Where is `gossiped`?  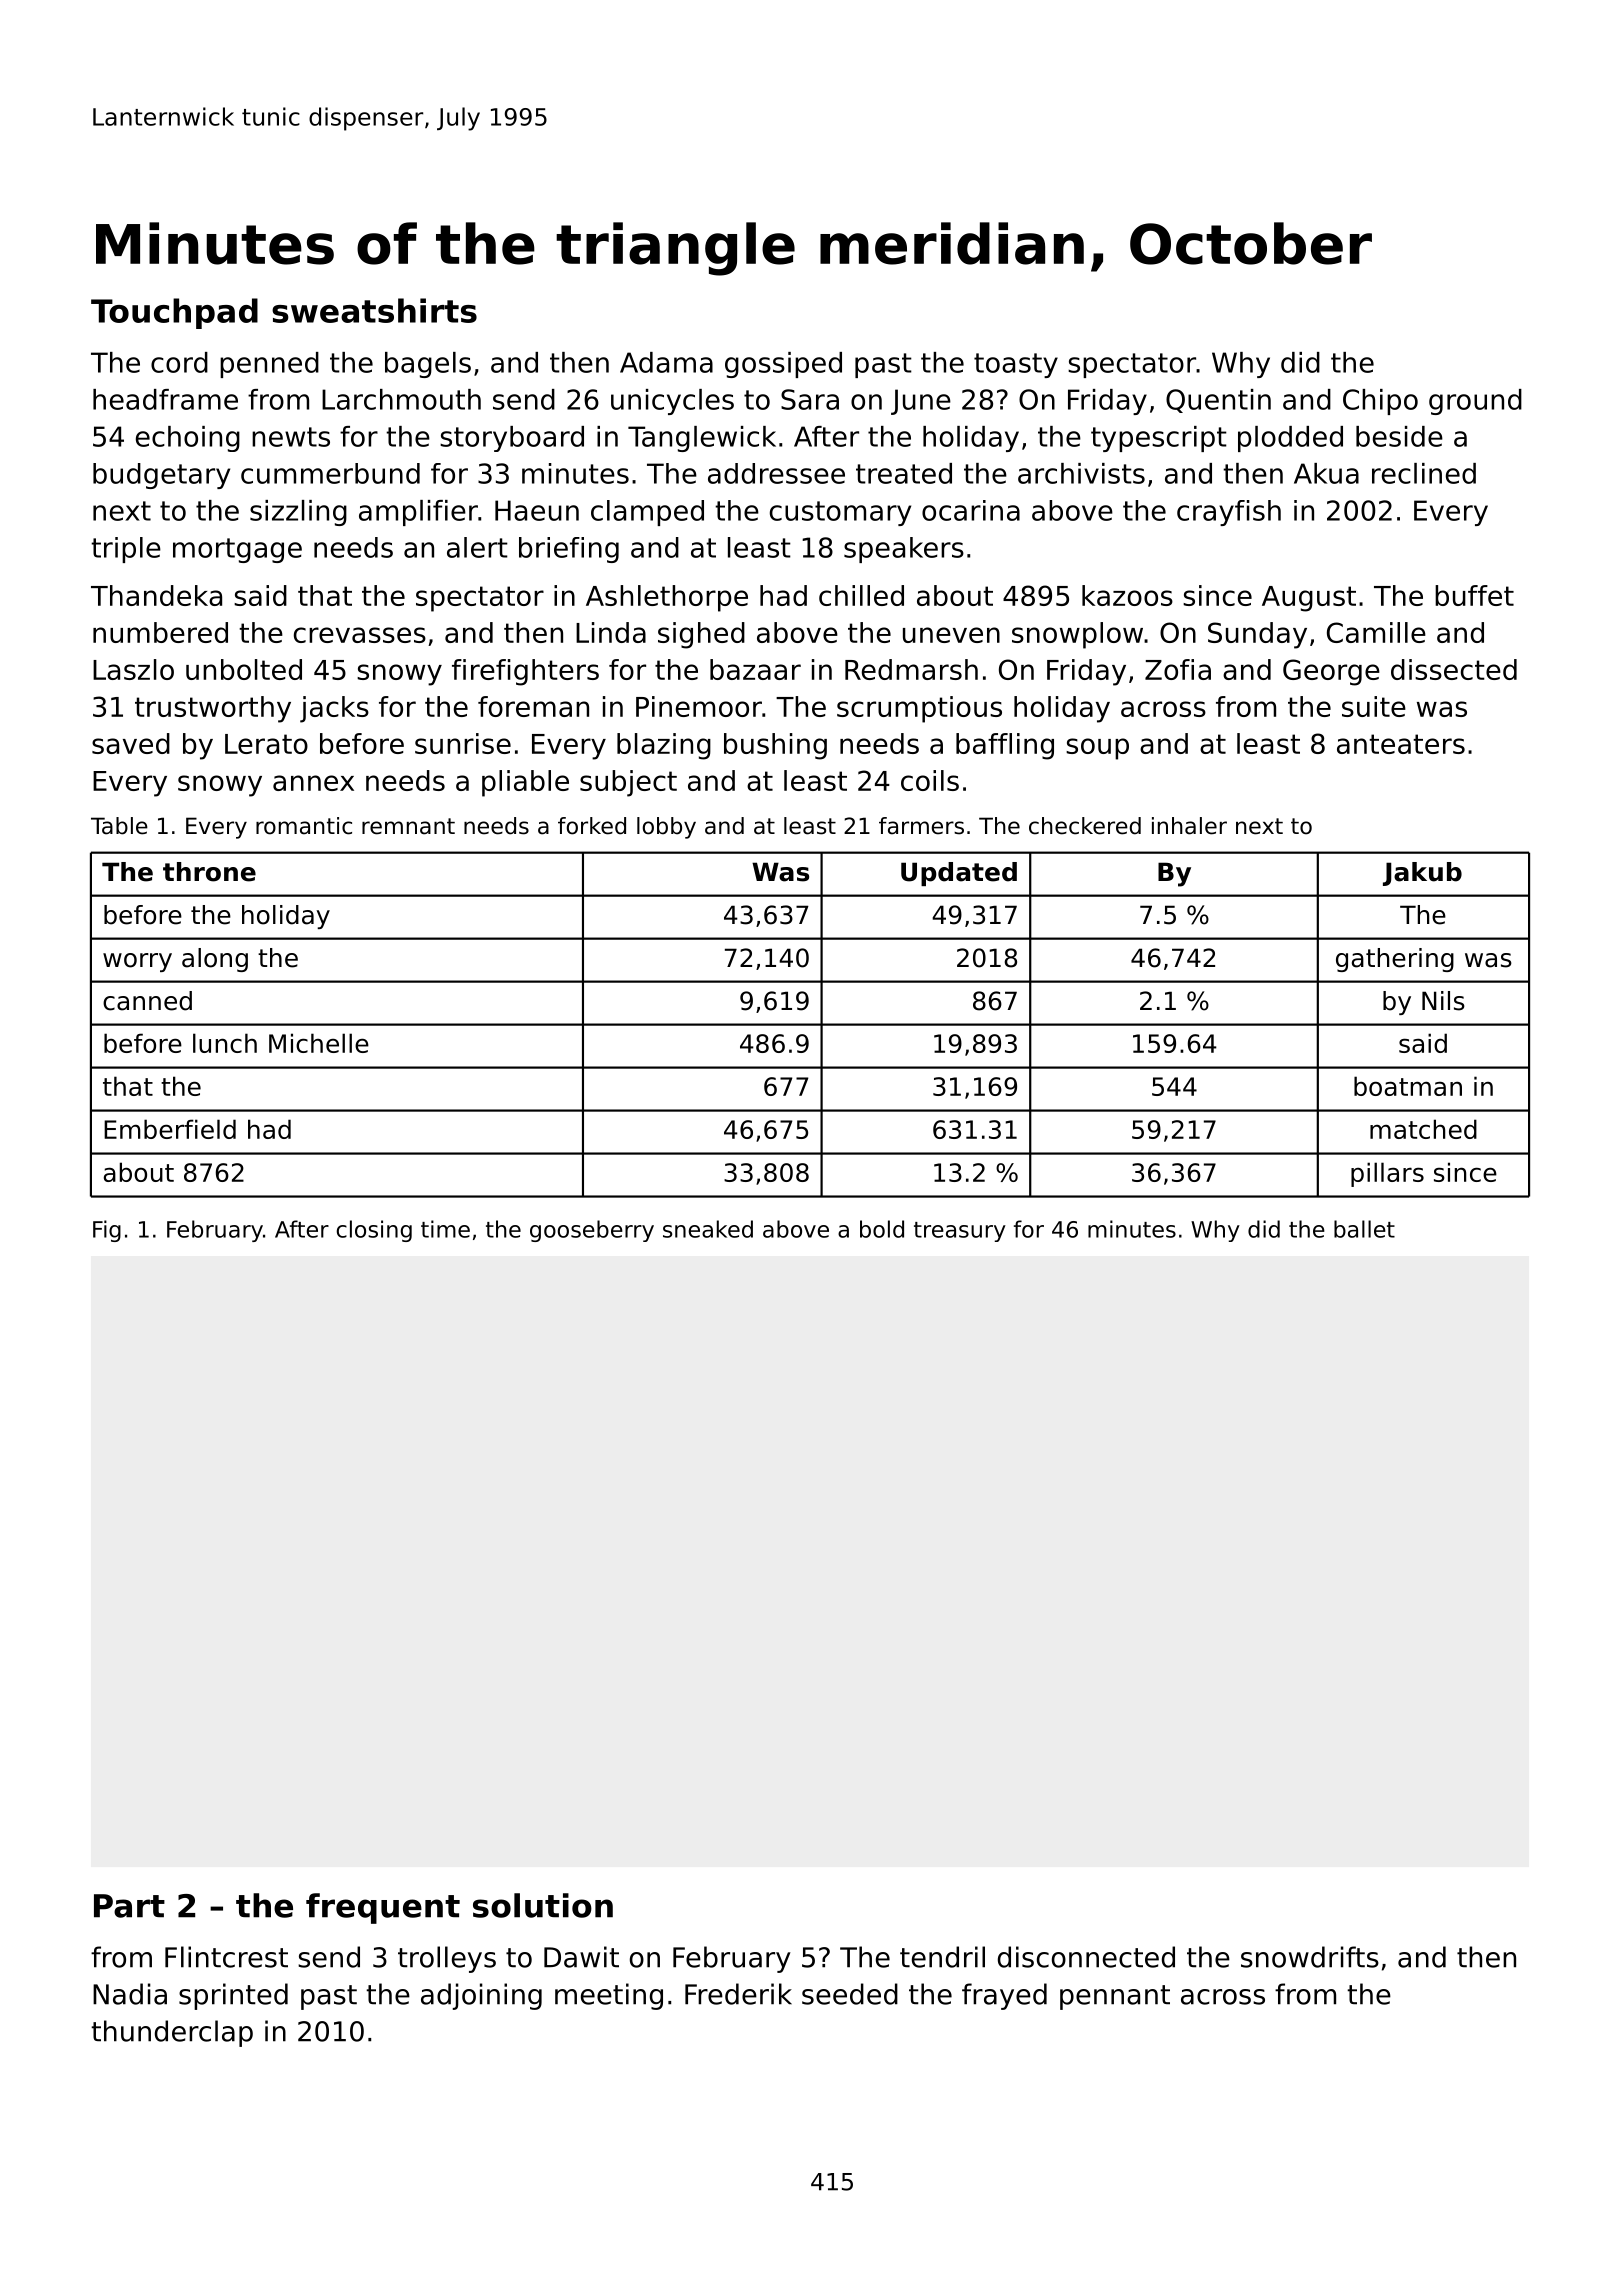 gossiped is located at coordinates (783, 365).
